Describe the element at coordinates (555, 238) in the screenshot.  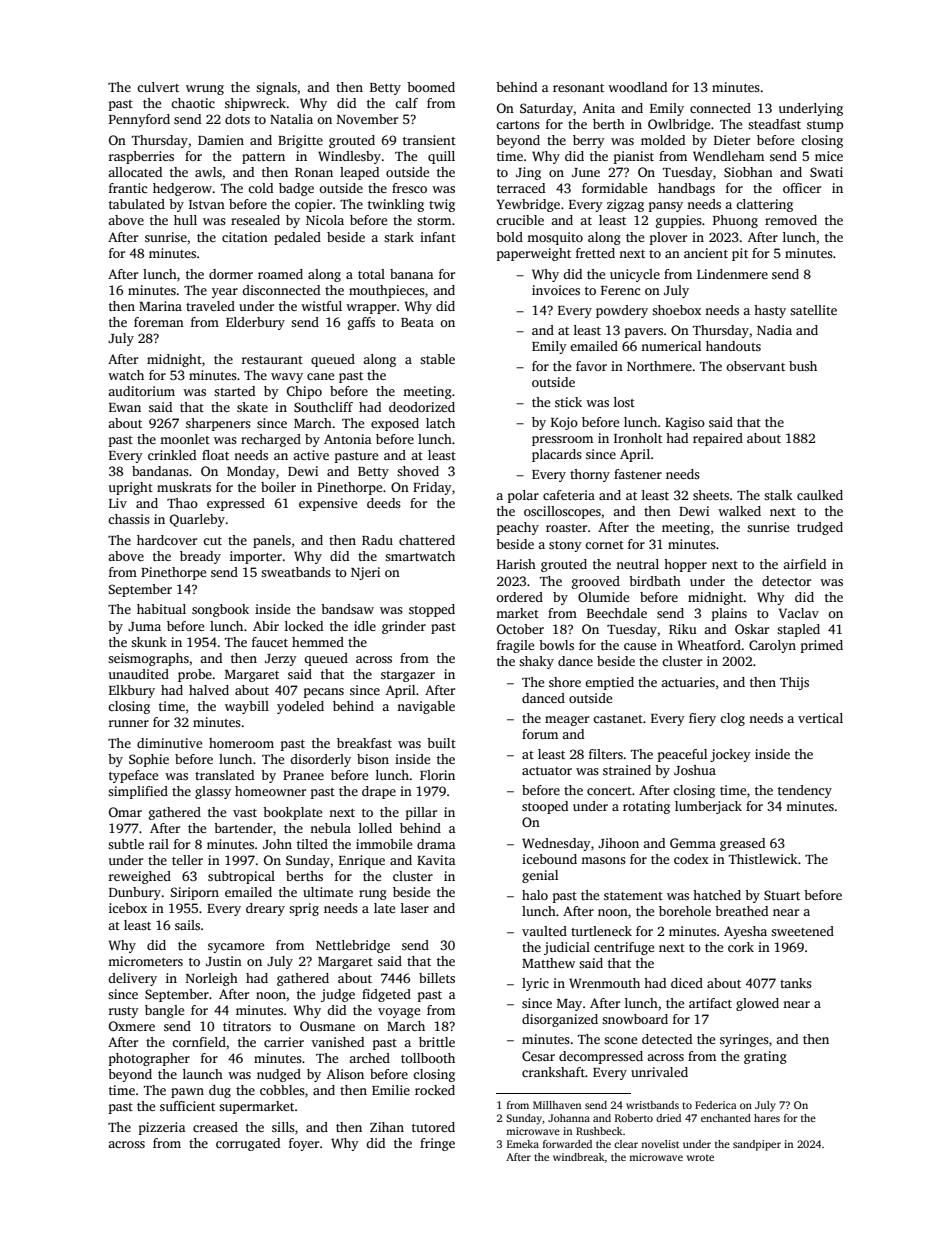
I see `mosquito` at that location.
